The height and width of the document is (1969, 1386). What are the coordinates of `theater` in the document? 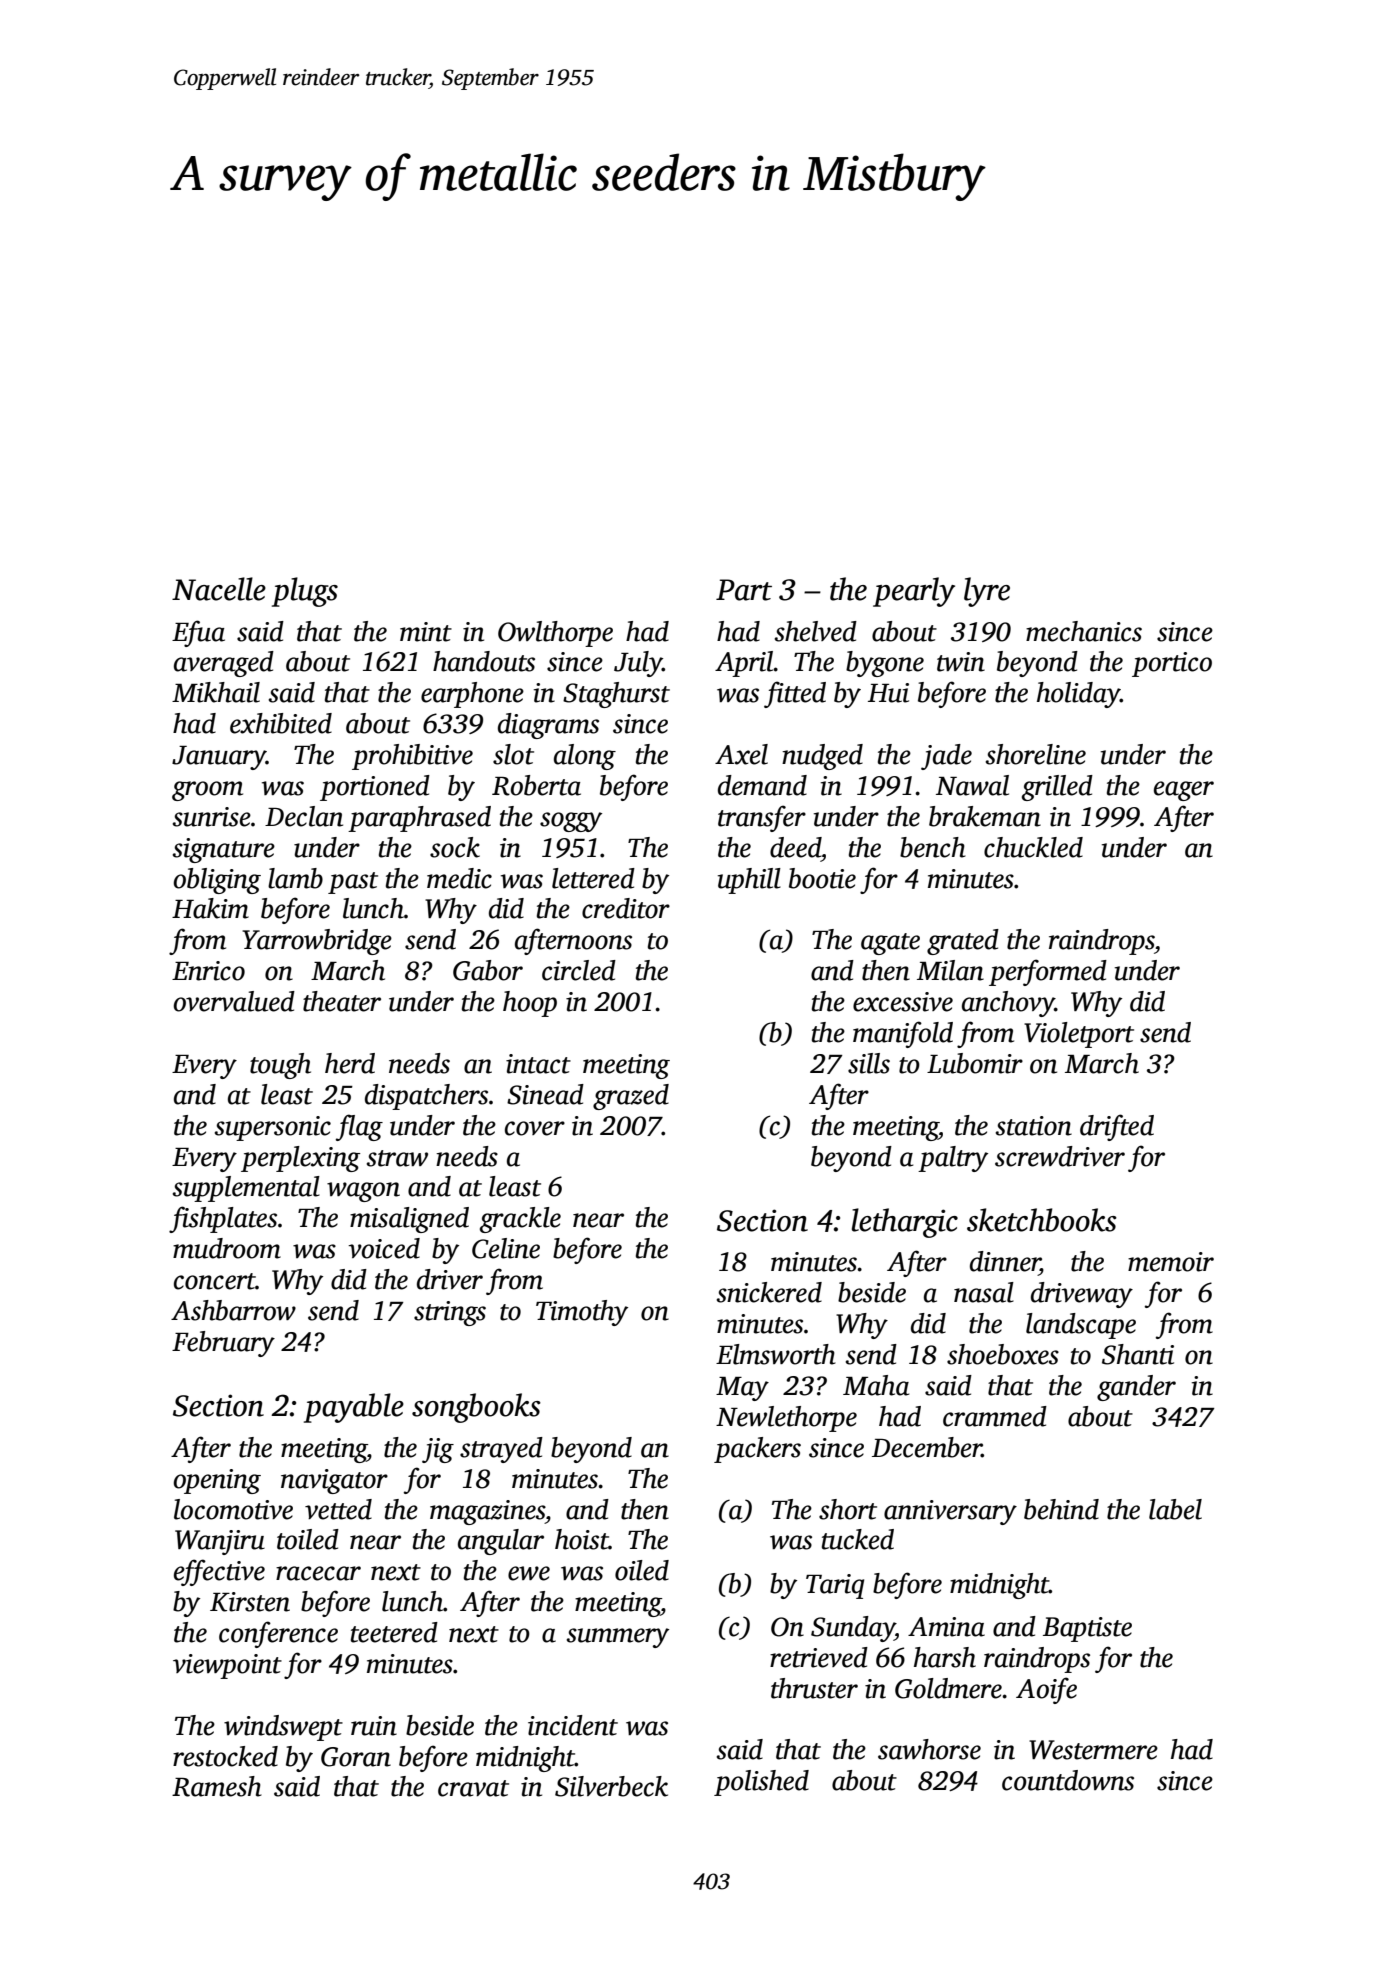 It's located at (342, 1001).
